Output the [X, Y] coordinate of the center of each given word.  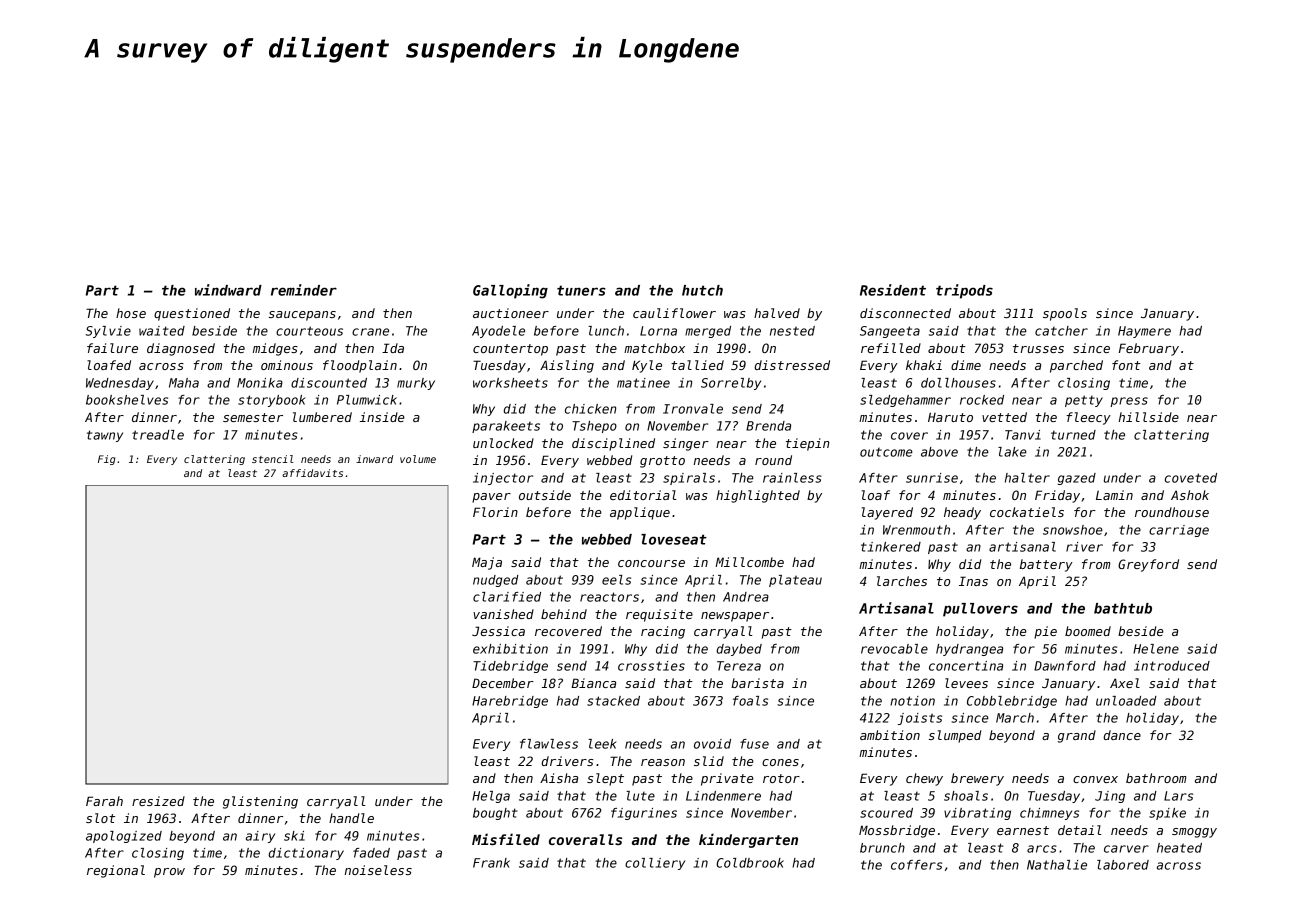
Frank [491, 863]
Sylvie [108, 332]
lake [1012, 452]
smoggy [1194, 833]
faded [371, 853]
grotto [662, 462]
